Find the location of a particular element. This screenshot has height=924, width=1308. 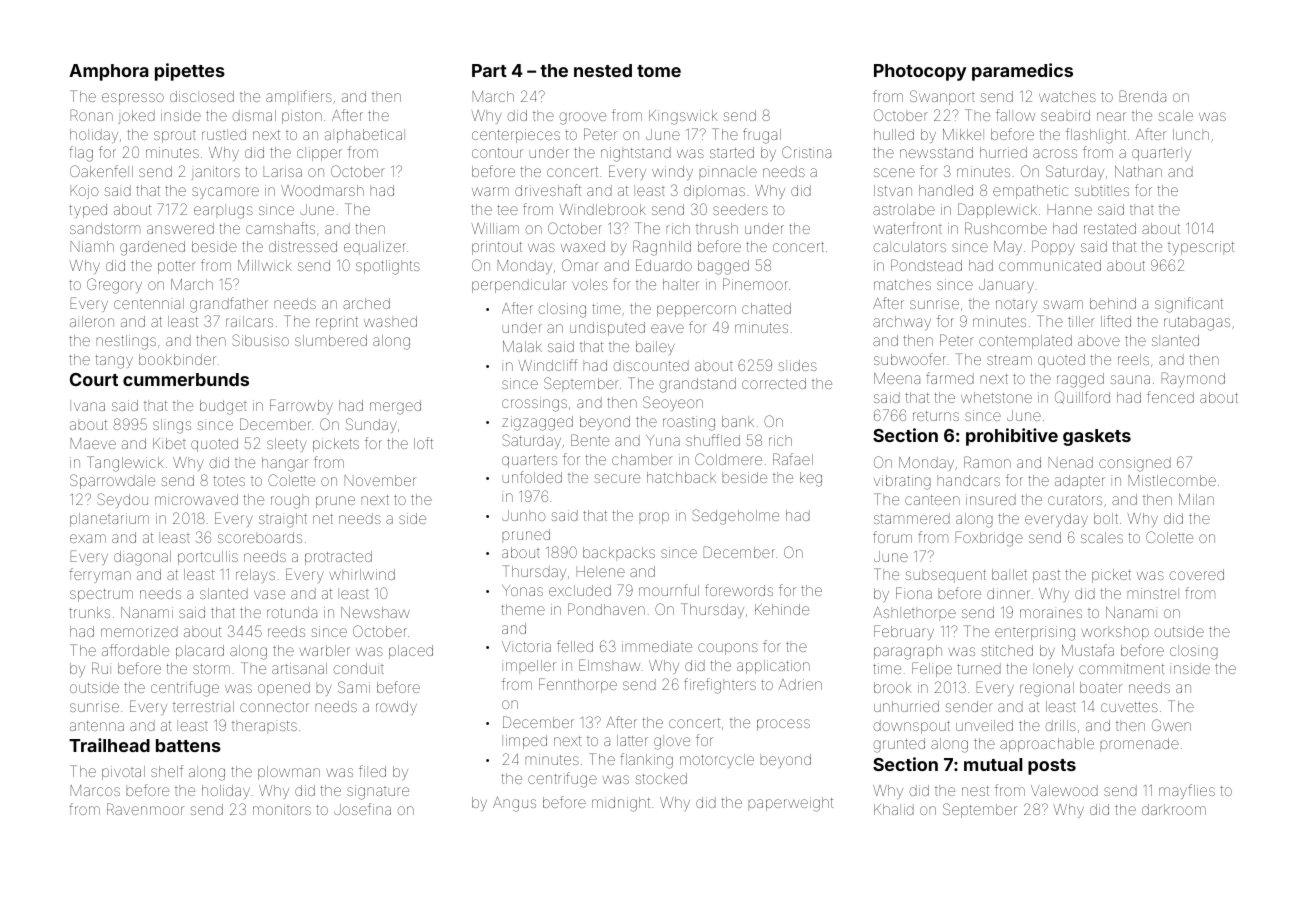

arched is located at coordinates (366, 303).
